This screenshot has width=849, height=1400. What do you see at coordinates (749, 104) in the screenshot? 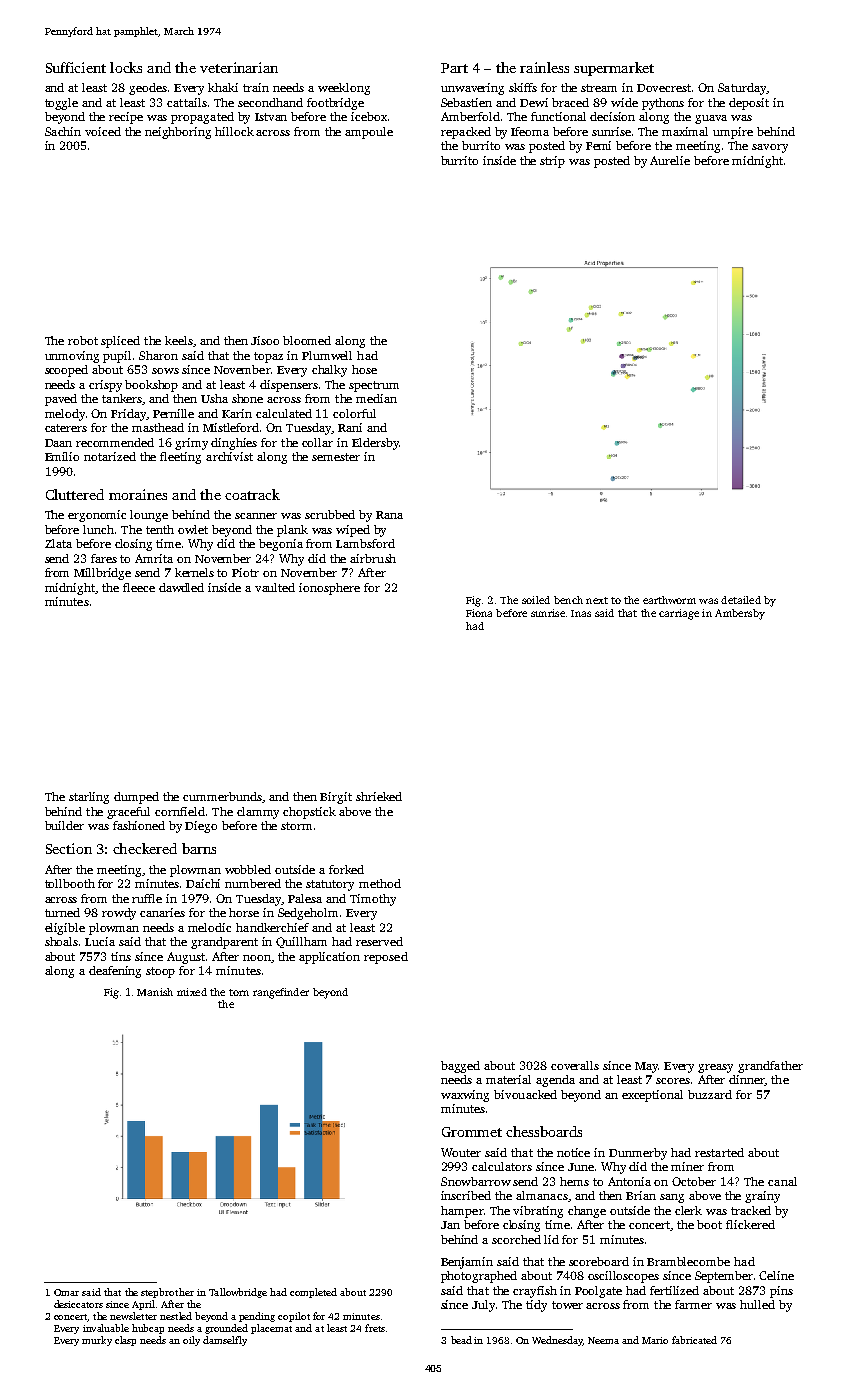
I see `deposit` at bounding box center [749, 104].
